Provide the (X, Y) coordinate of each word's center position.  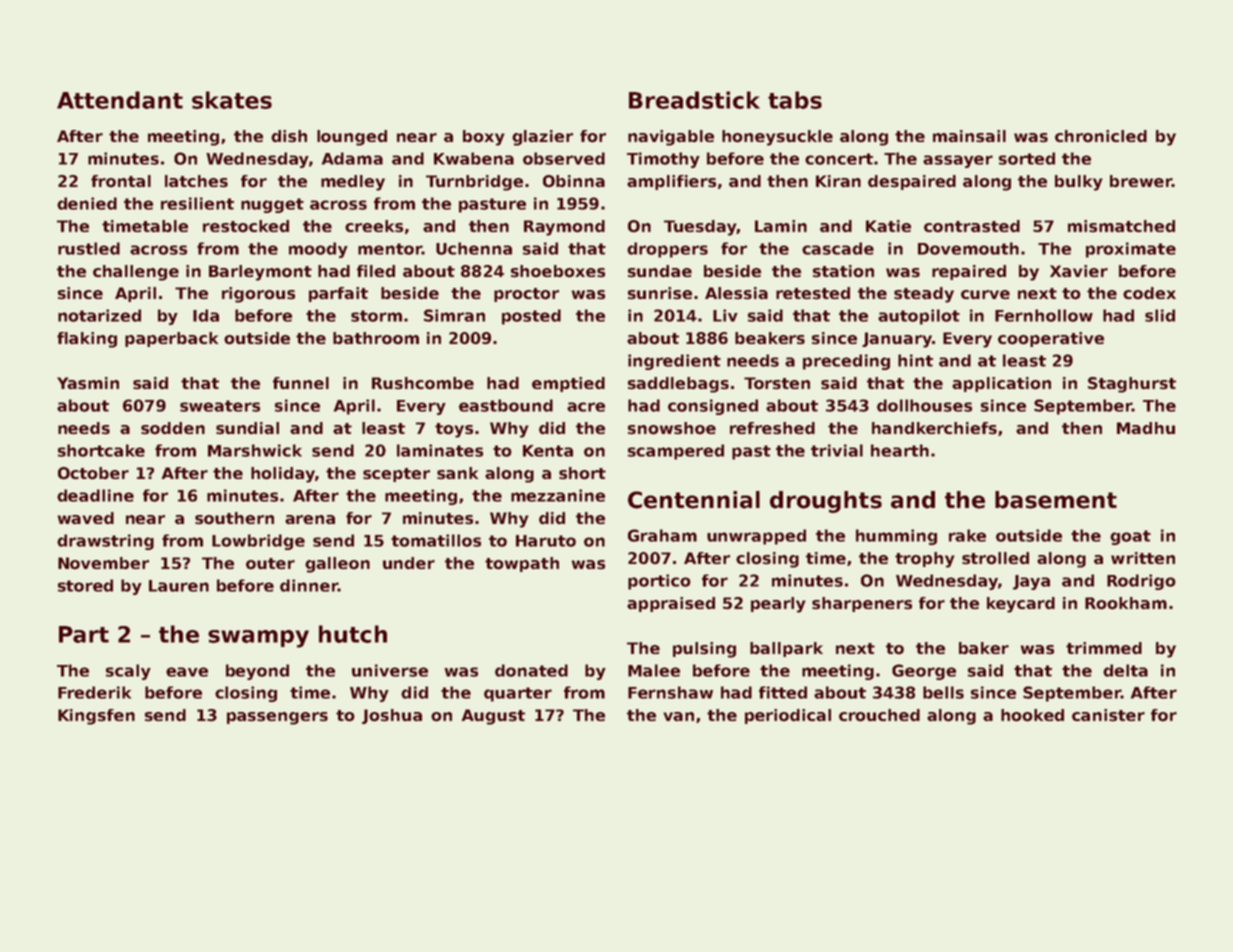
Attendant (120, 100)
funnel (301, 383)
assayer (958, 161)
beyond (257, 672)
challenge (136, 273)
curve (985, 295)
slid (1160, 315)
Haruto (546, 541)
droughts (826, 502)
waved (86, 518)
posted (531, 317)
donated (531, 670)
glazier (542, 138)
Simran (454, 315)
